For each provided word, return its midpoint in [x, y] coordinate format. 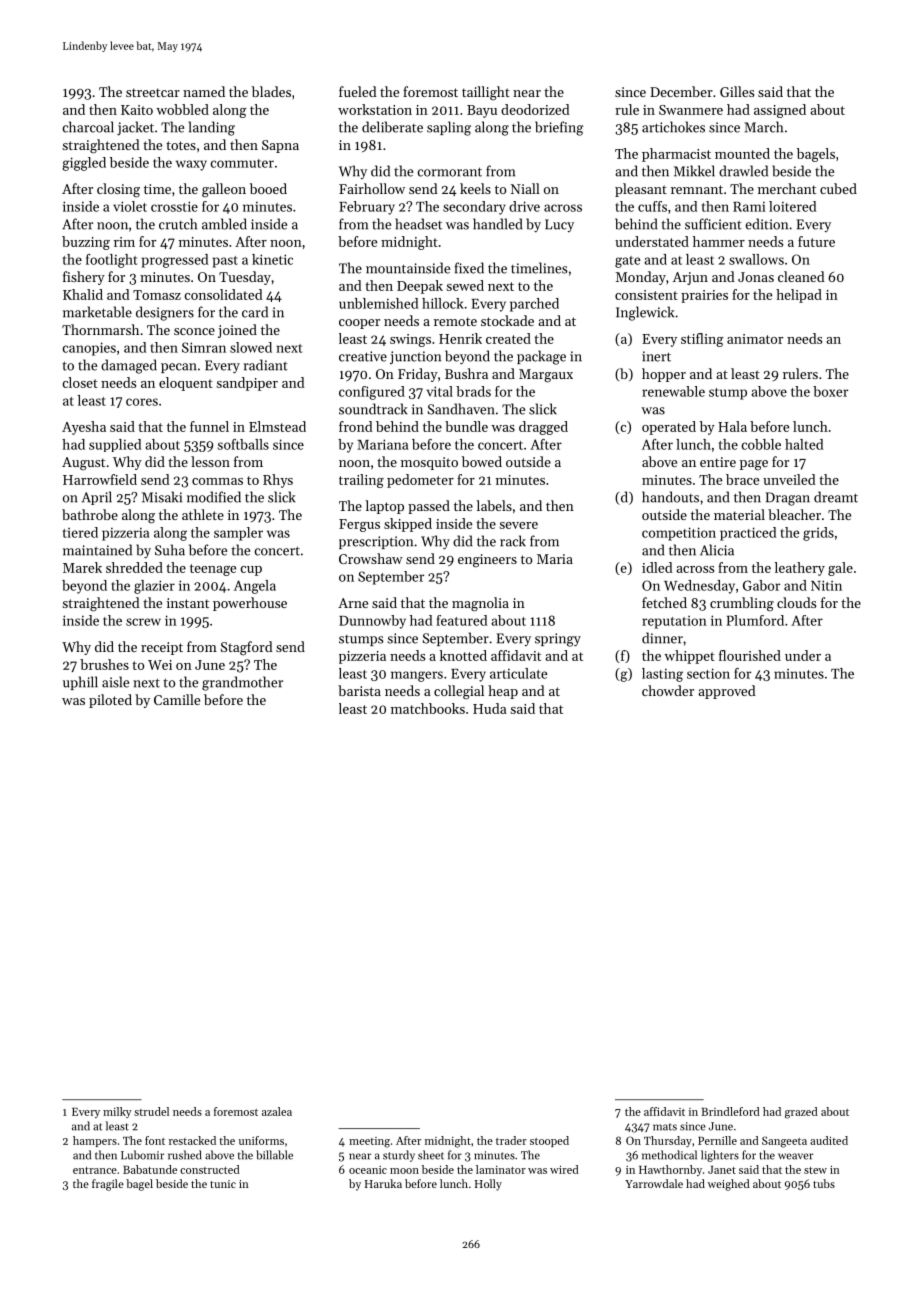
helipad [799, 296]
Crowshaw [371, 558]
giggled [84, 164]
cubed [838, 188]
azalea [277, 1111]
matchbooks [428, 708]
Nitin [826, 585]
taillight [486, 93]
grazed [801, 1113]
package [541, 357]
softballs [243, 444]
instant [188, 603]
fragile [108, 1185]
